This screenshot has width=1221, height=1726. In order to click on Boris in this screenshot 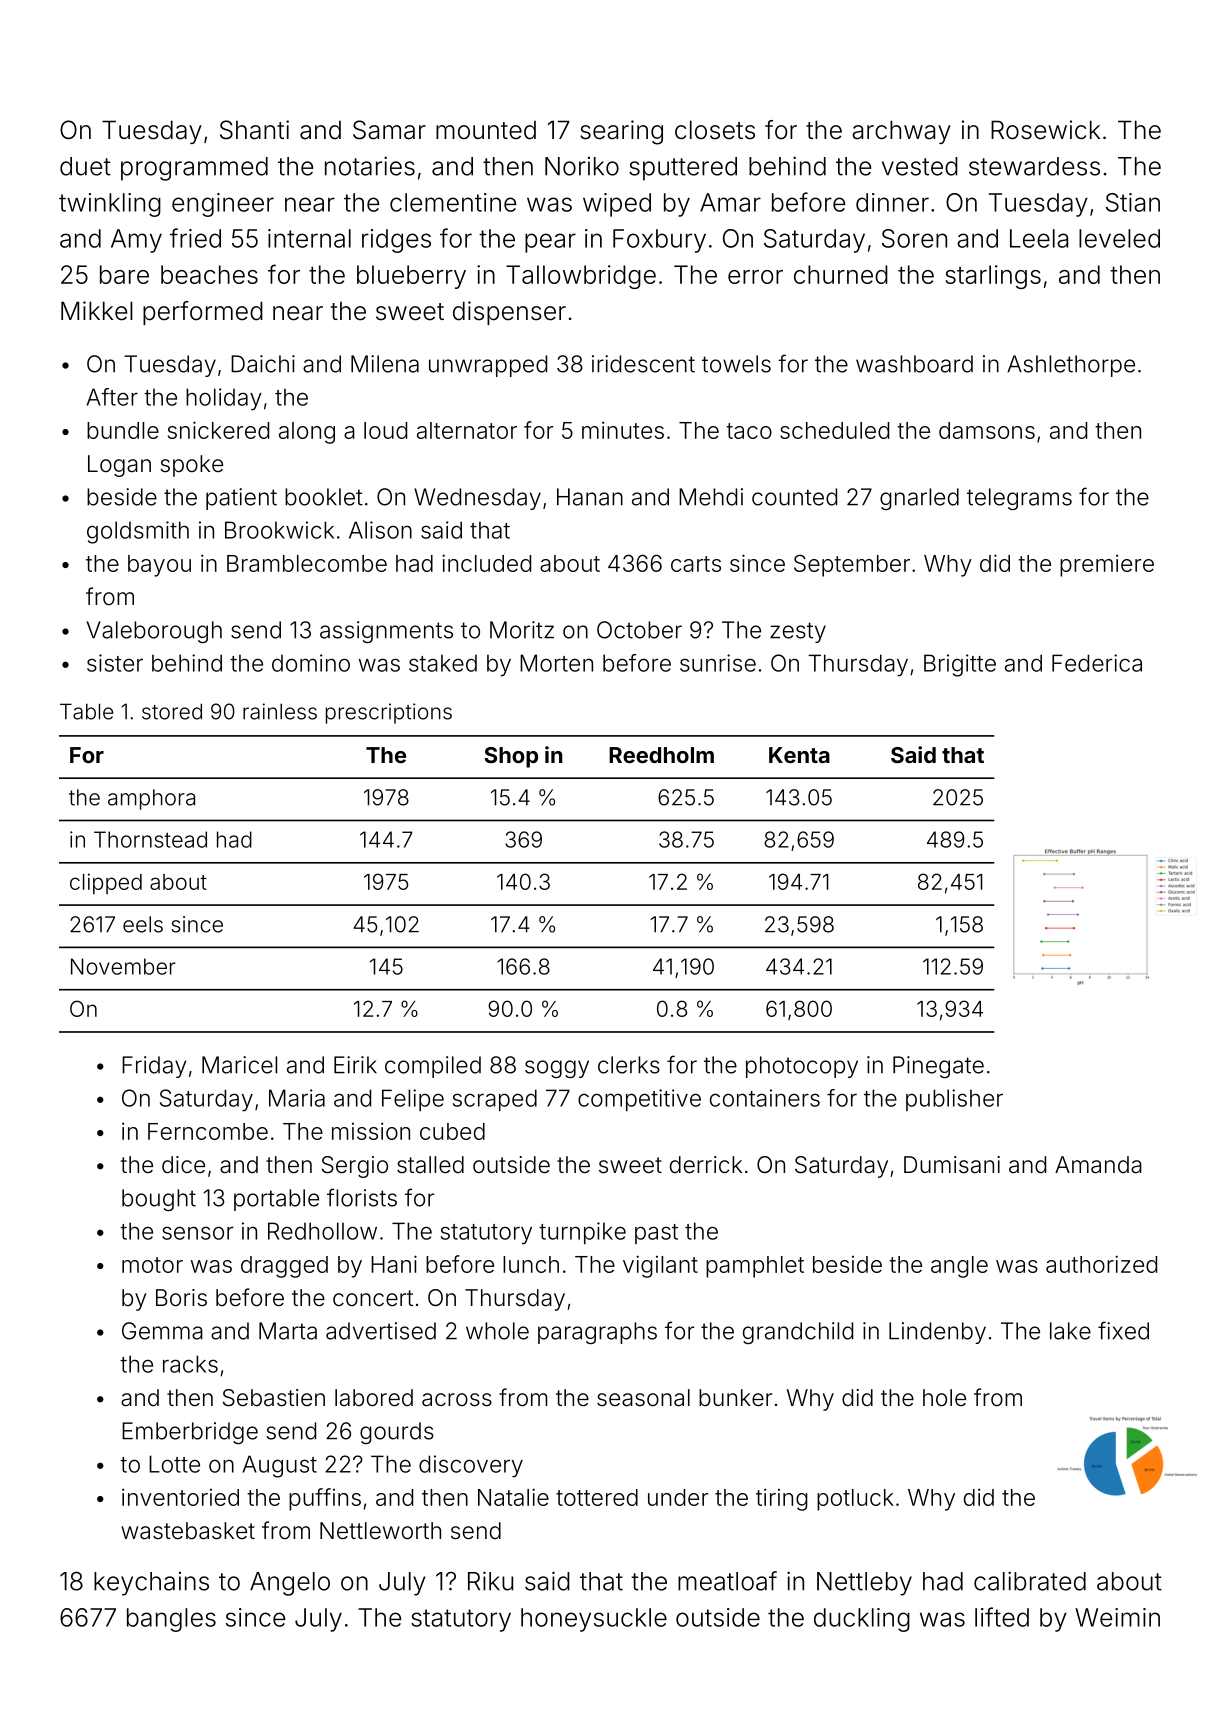, I will do `click(181, 1298)`.
